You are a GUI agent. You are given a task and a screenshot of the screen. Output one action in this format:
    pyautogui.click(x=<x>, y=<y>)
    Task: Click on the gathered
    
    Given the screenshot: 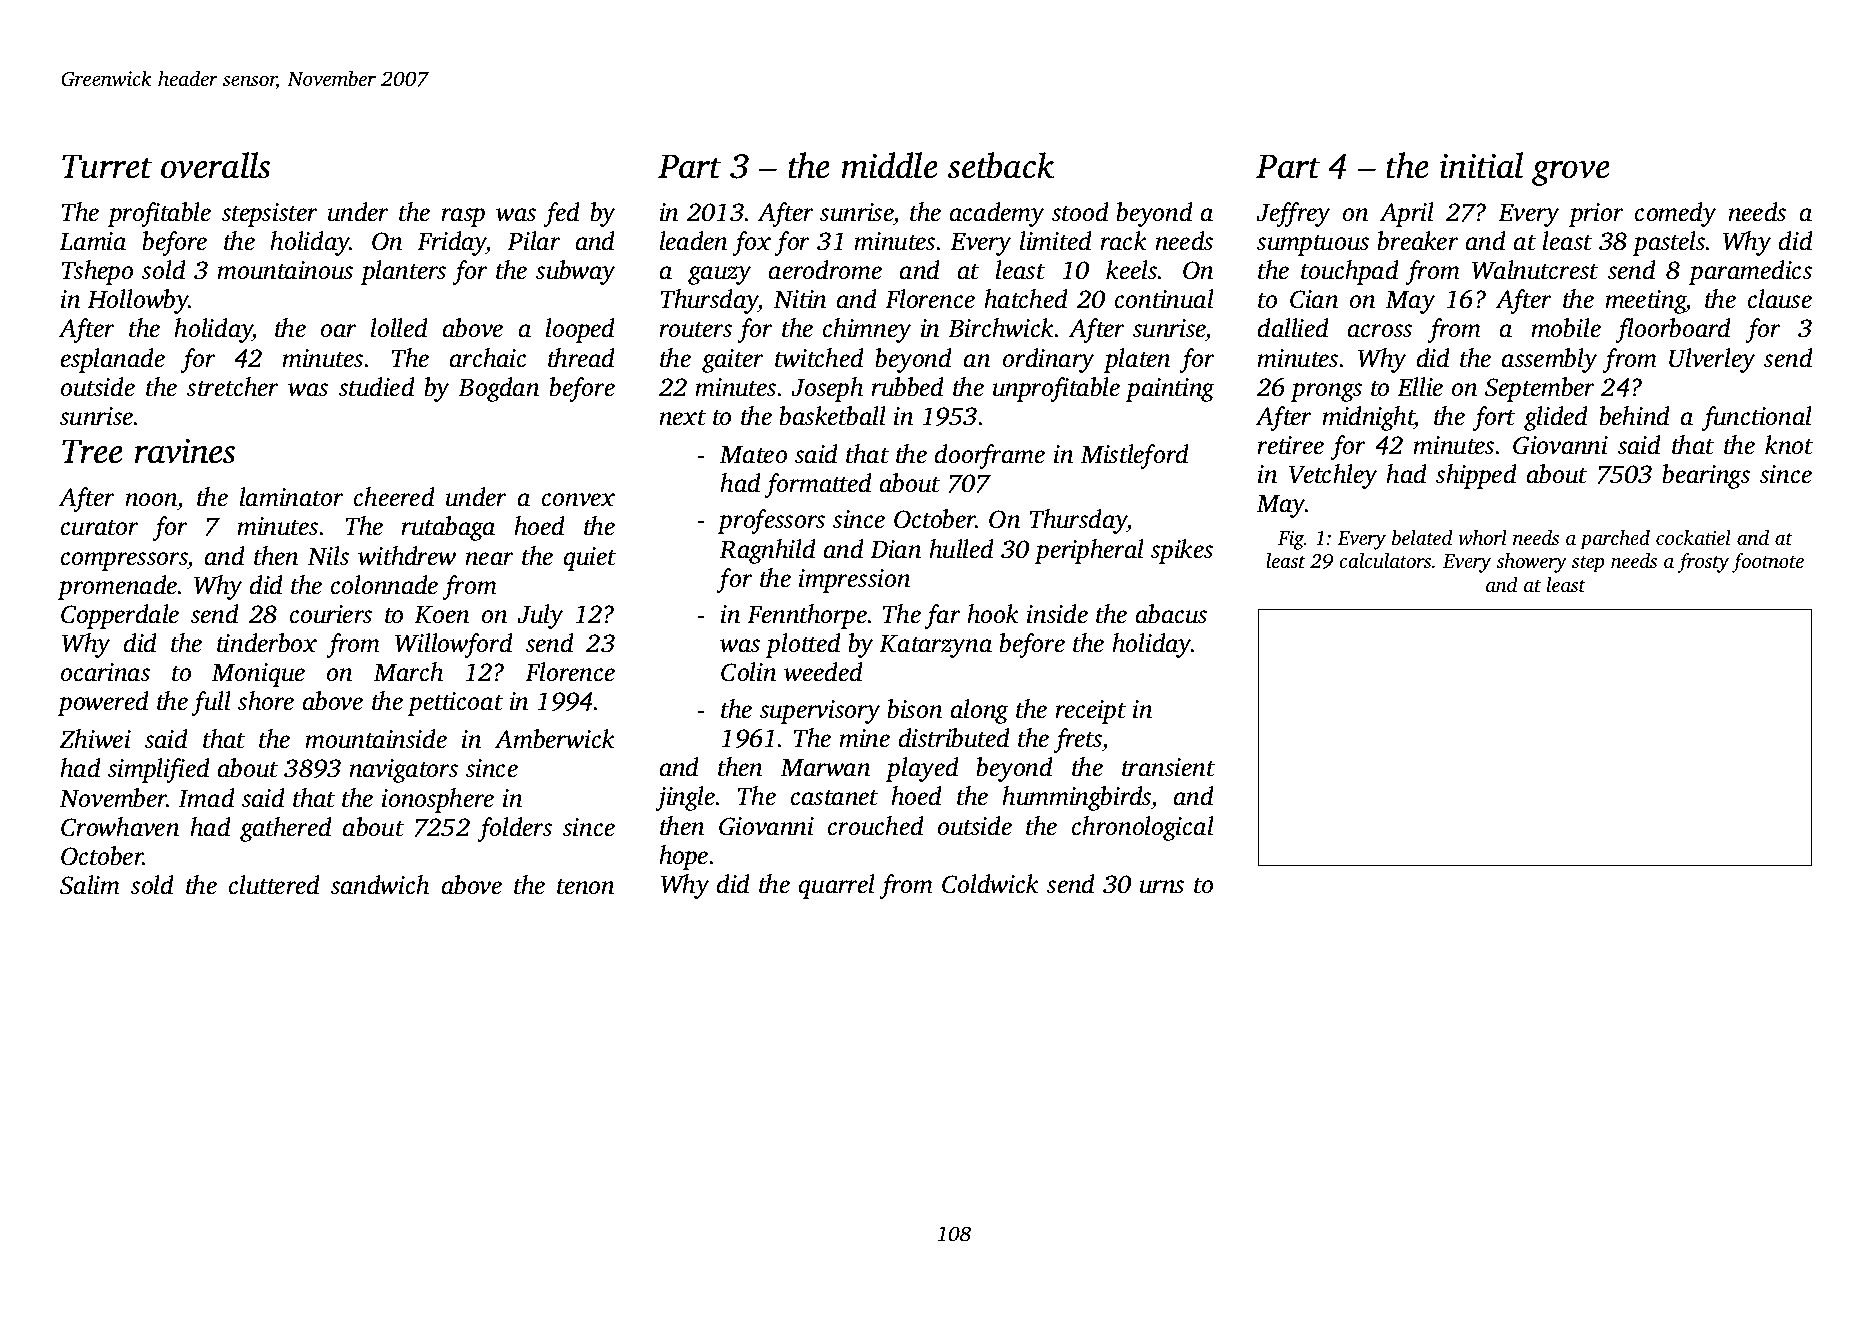 What is the action you would take?
    pyautogui.click(x=286, y=829)
